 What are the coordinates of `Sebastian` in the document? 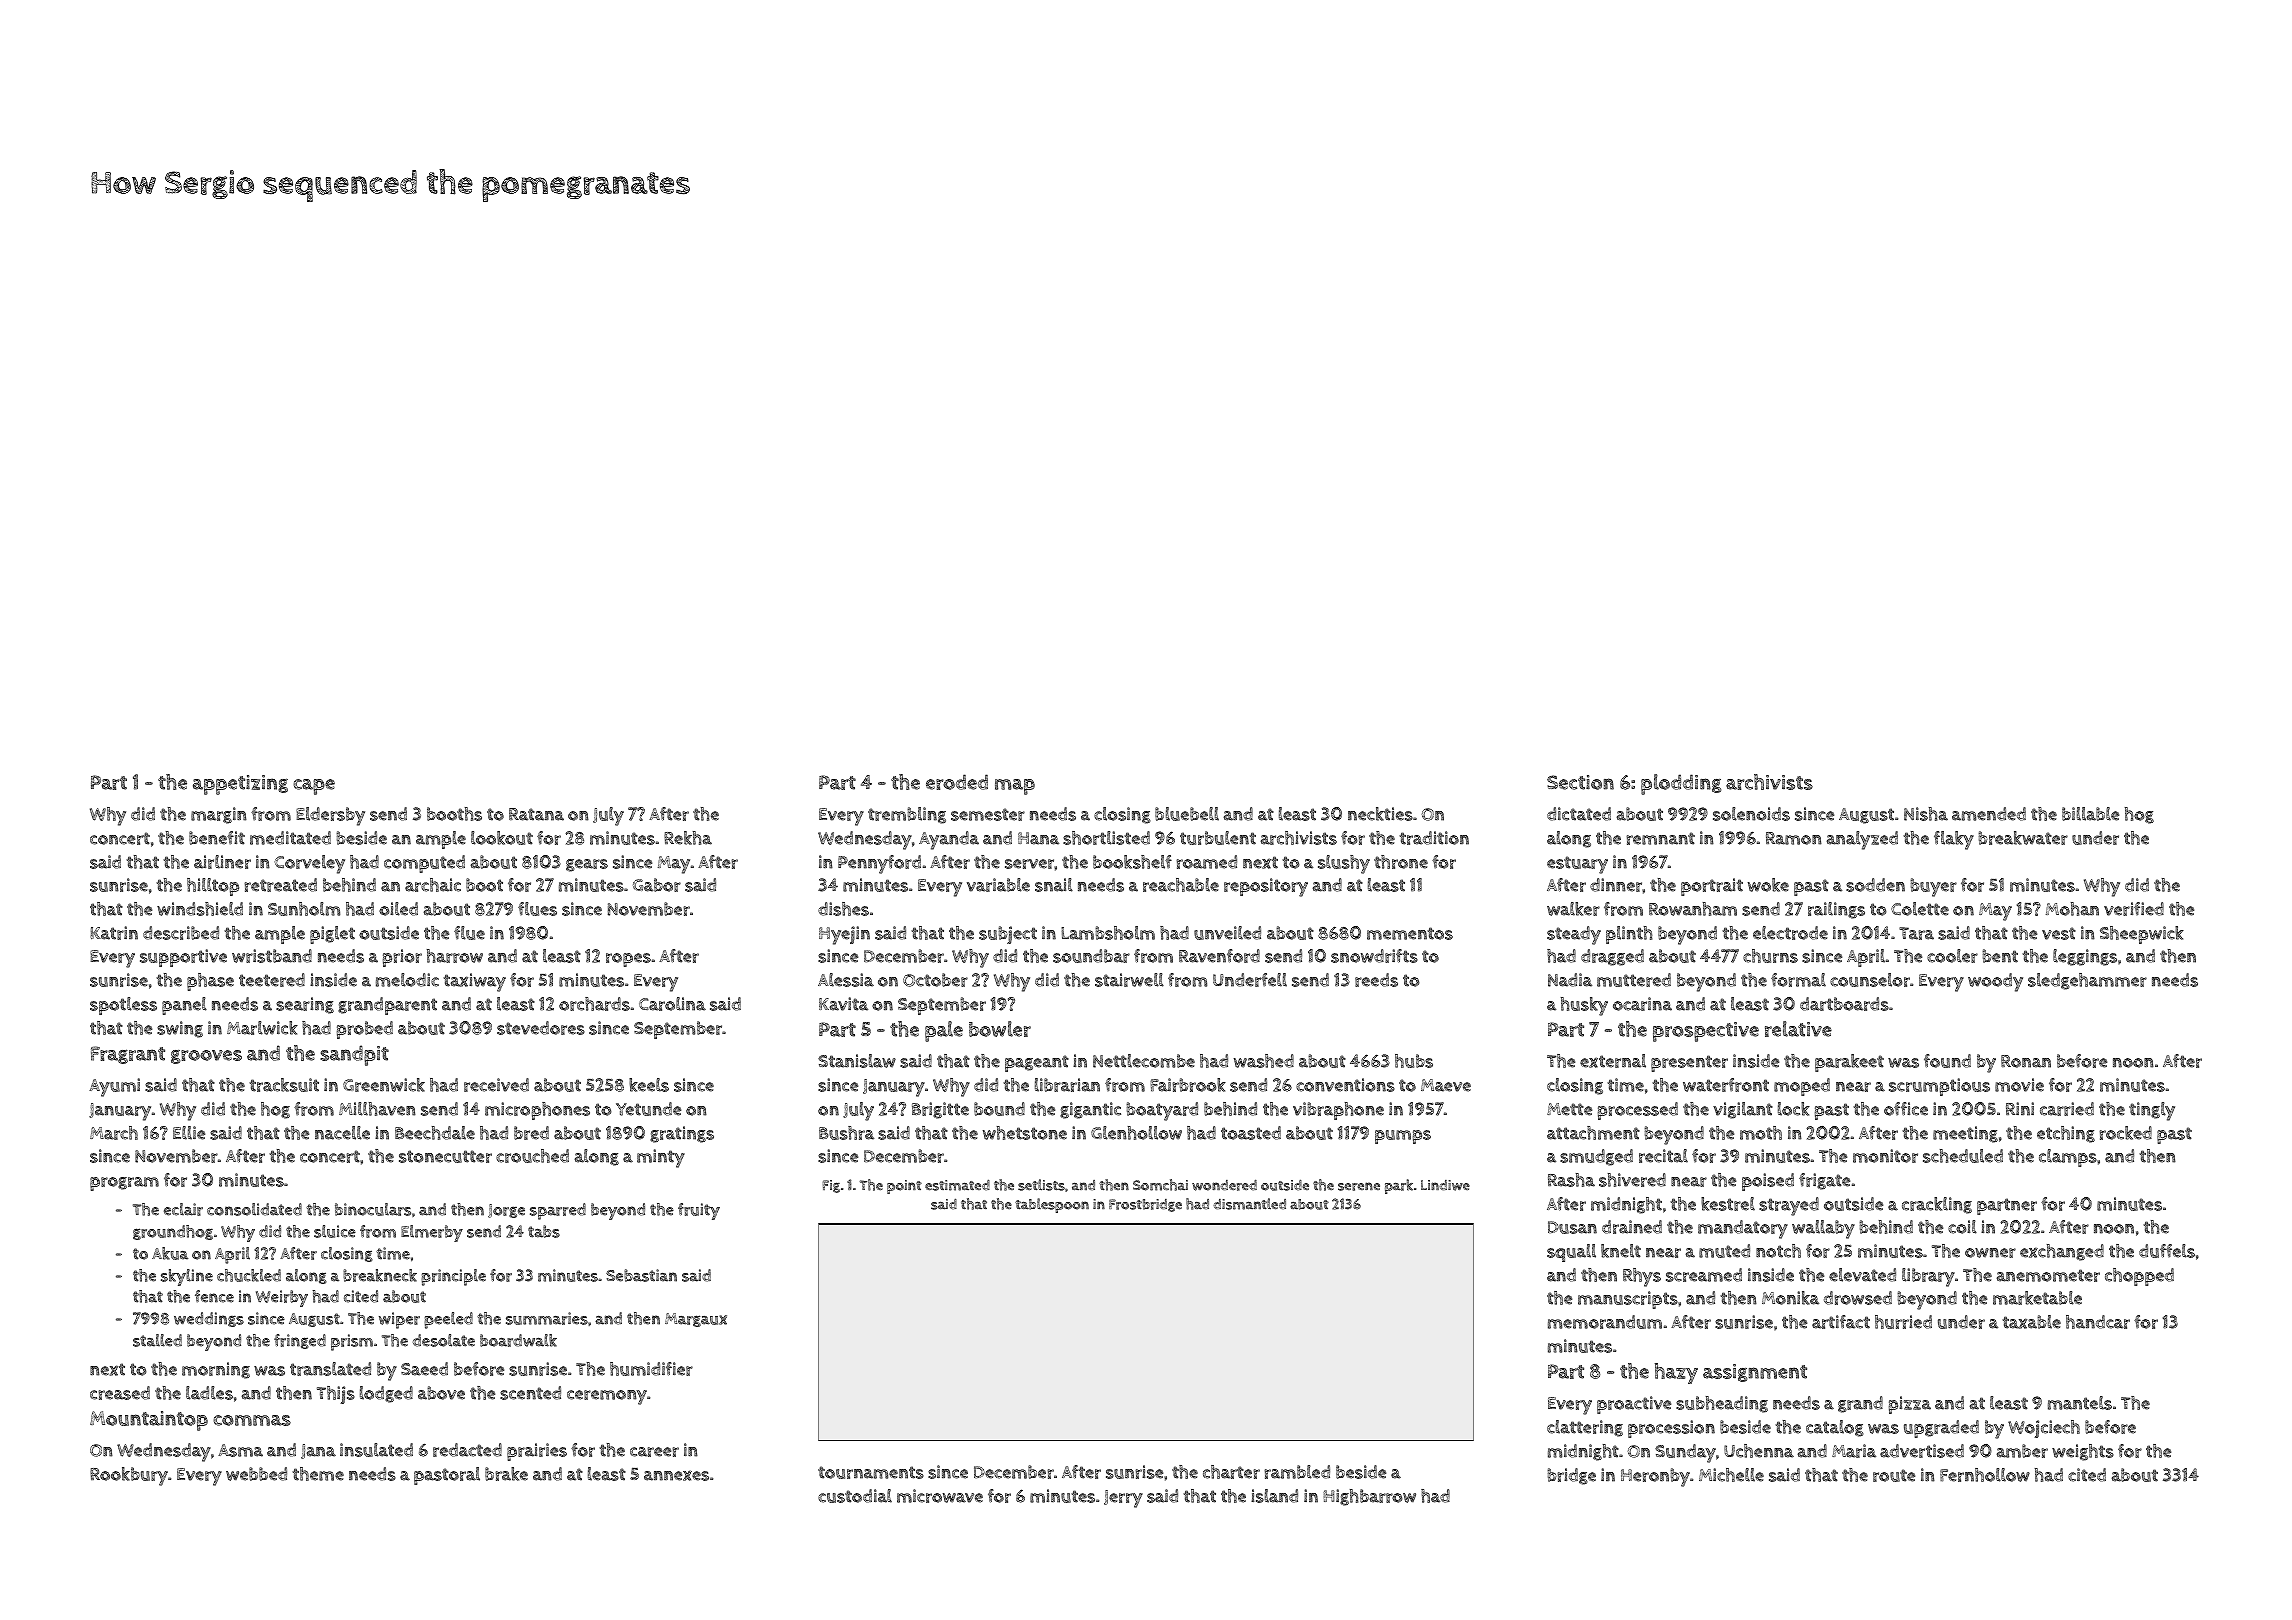 It's located at (641, 1275).
